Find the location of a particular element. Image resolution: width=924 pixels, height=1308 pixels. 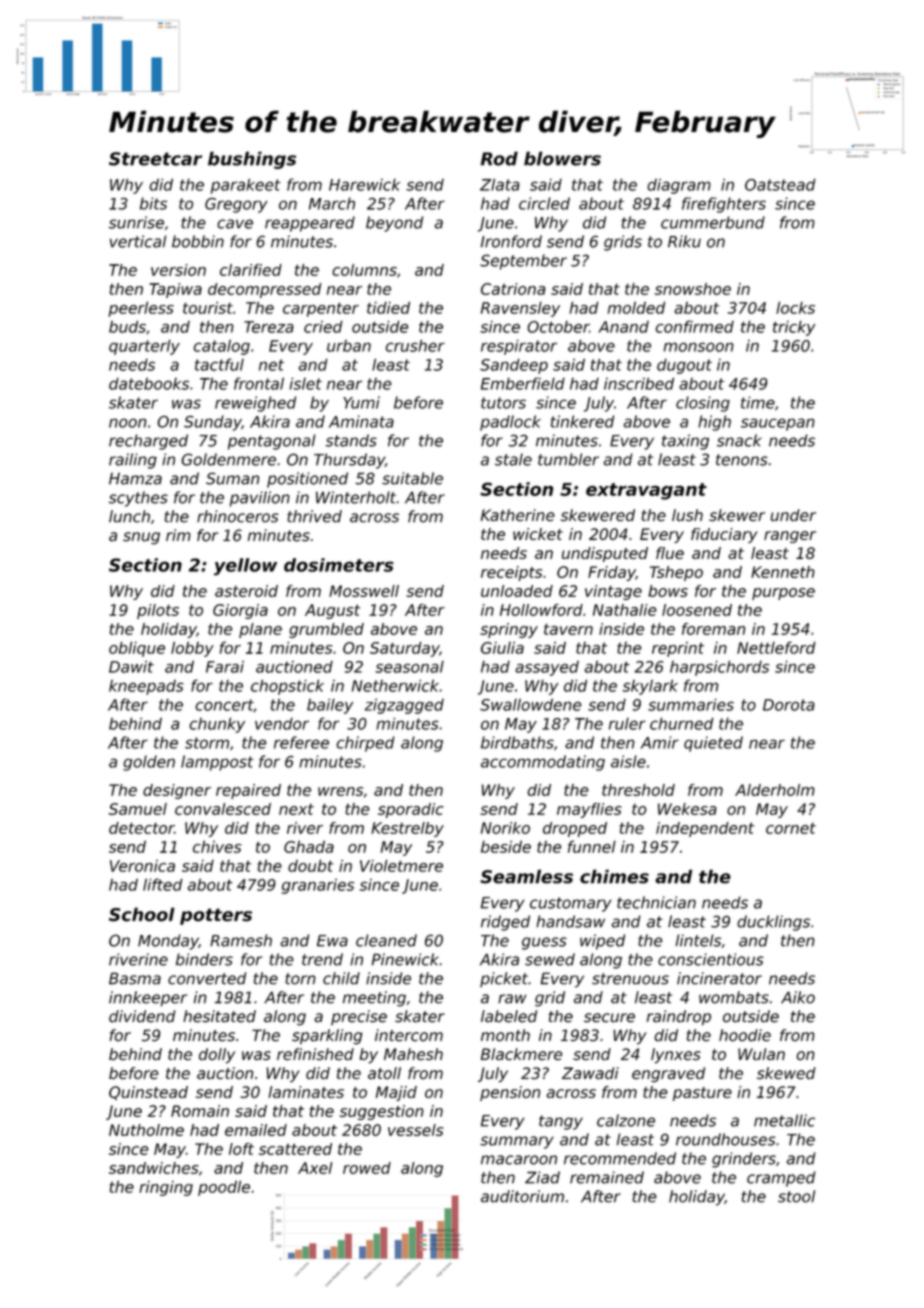

Nettleford is located at coordinates (776, 647).
